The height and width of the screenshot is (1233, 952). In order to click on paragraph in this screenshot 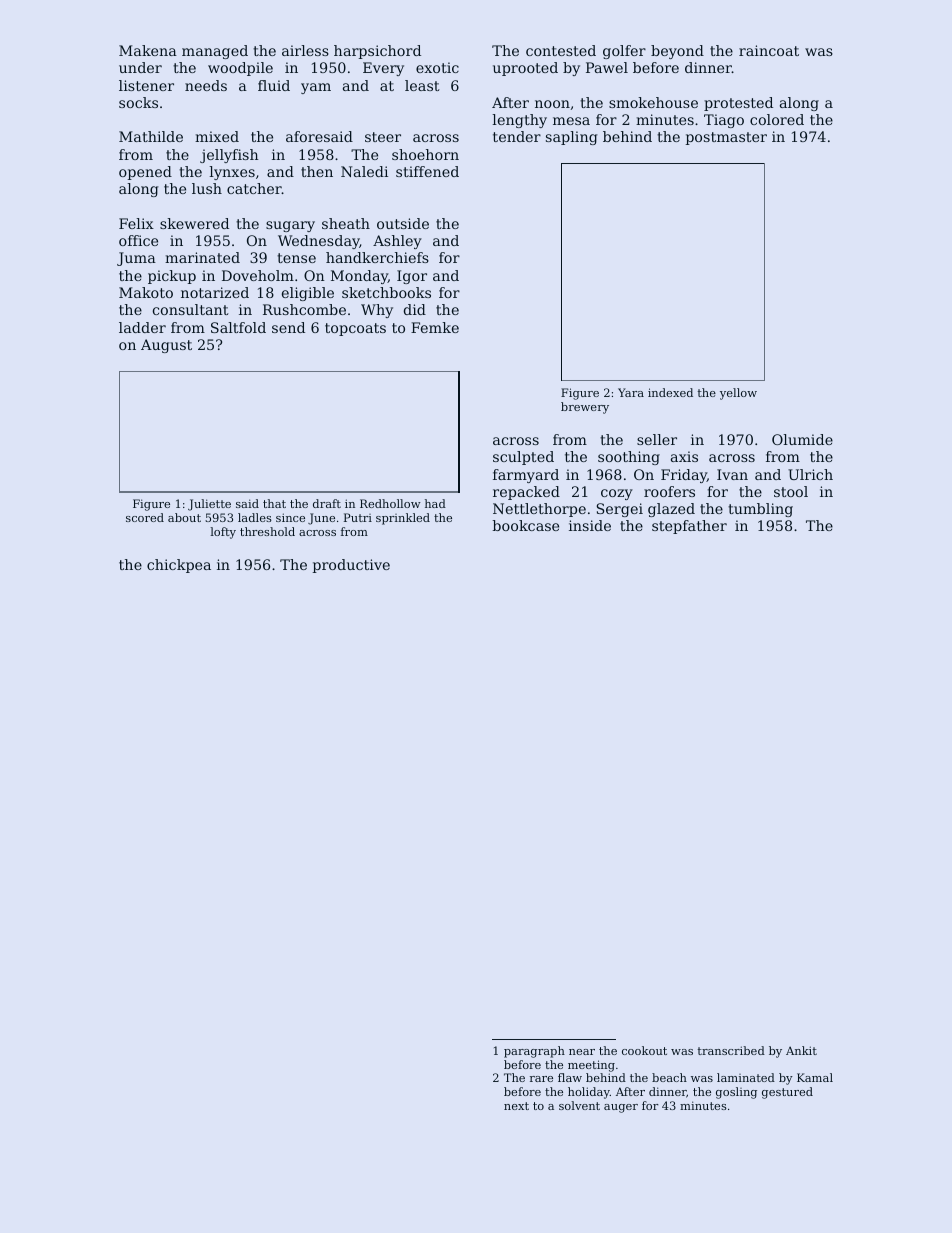, I will do `click(534, 1052)`.
